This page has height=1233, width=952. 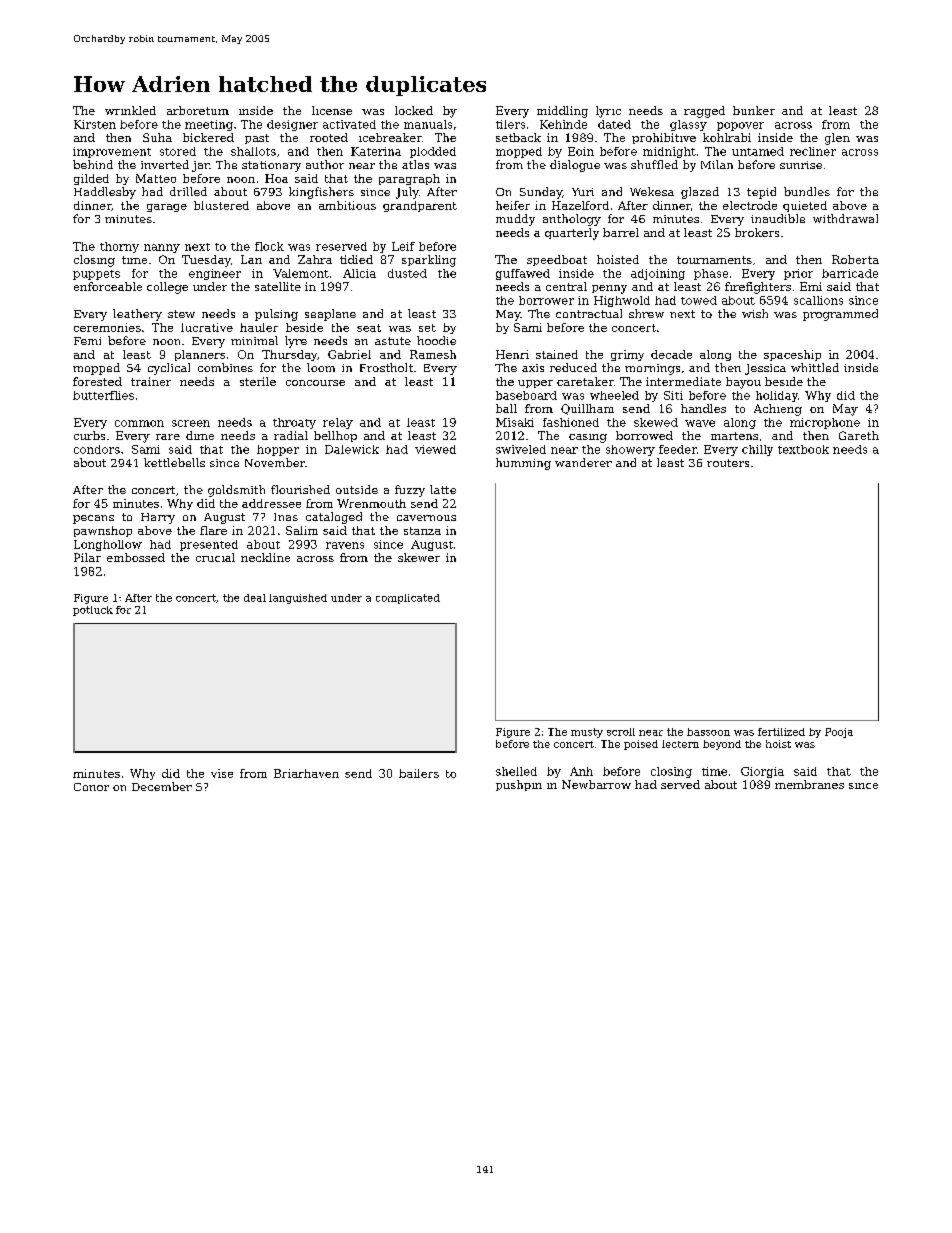 I want to click on designer, so click(x=292, y=125).
